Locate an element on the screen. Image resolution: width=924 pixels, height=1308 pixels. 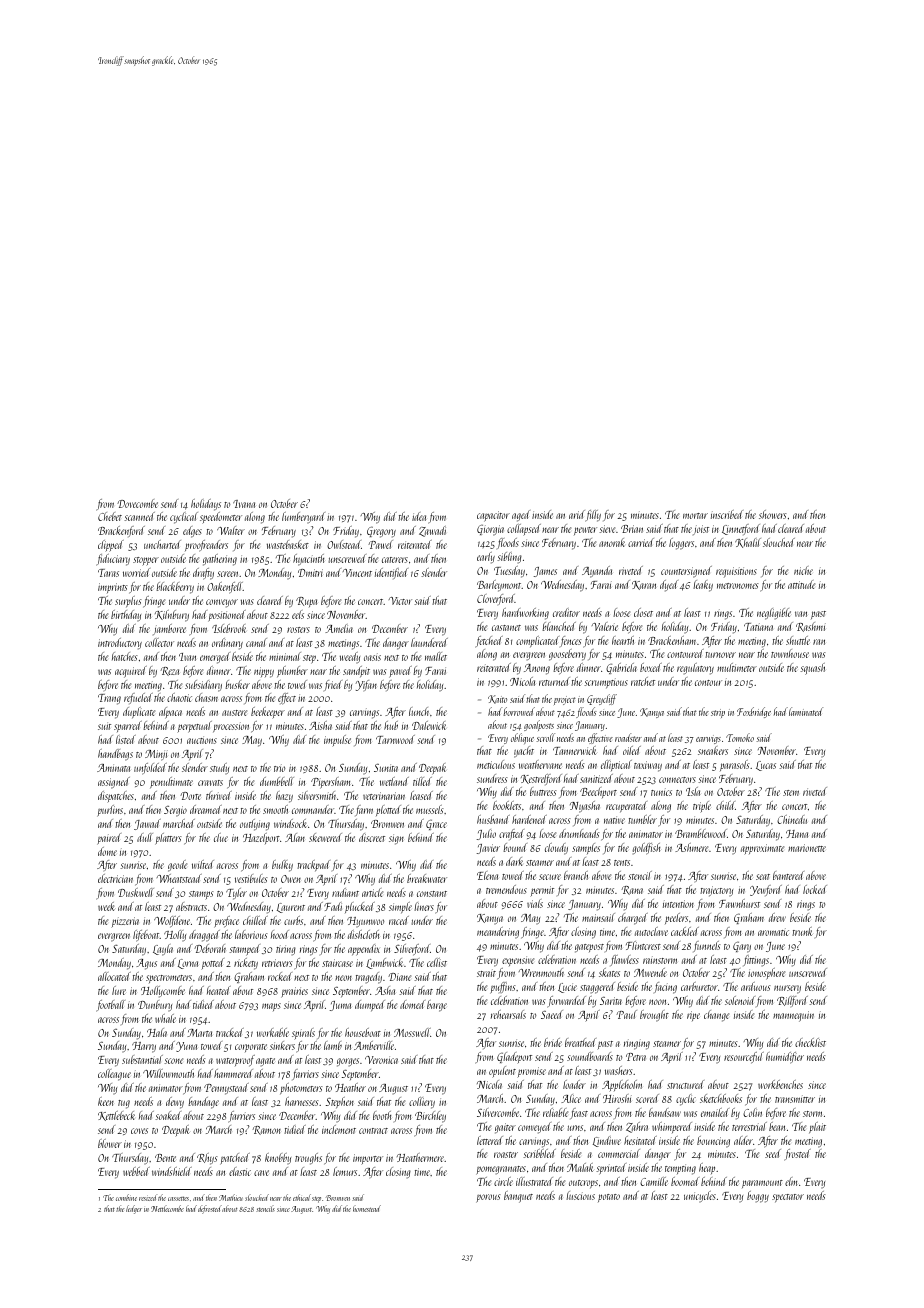
Aminata is located at coordinates (113, 768).
